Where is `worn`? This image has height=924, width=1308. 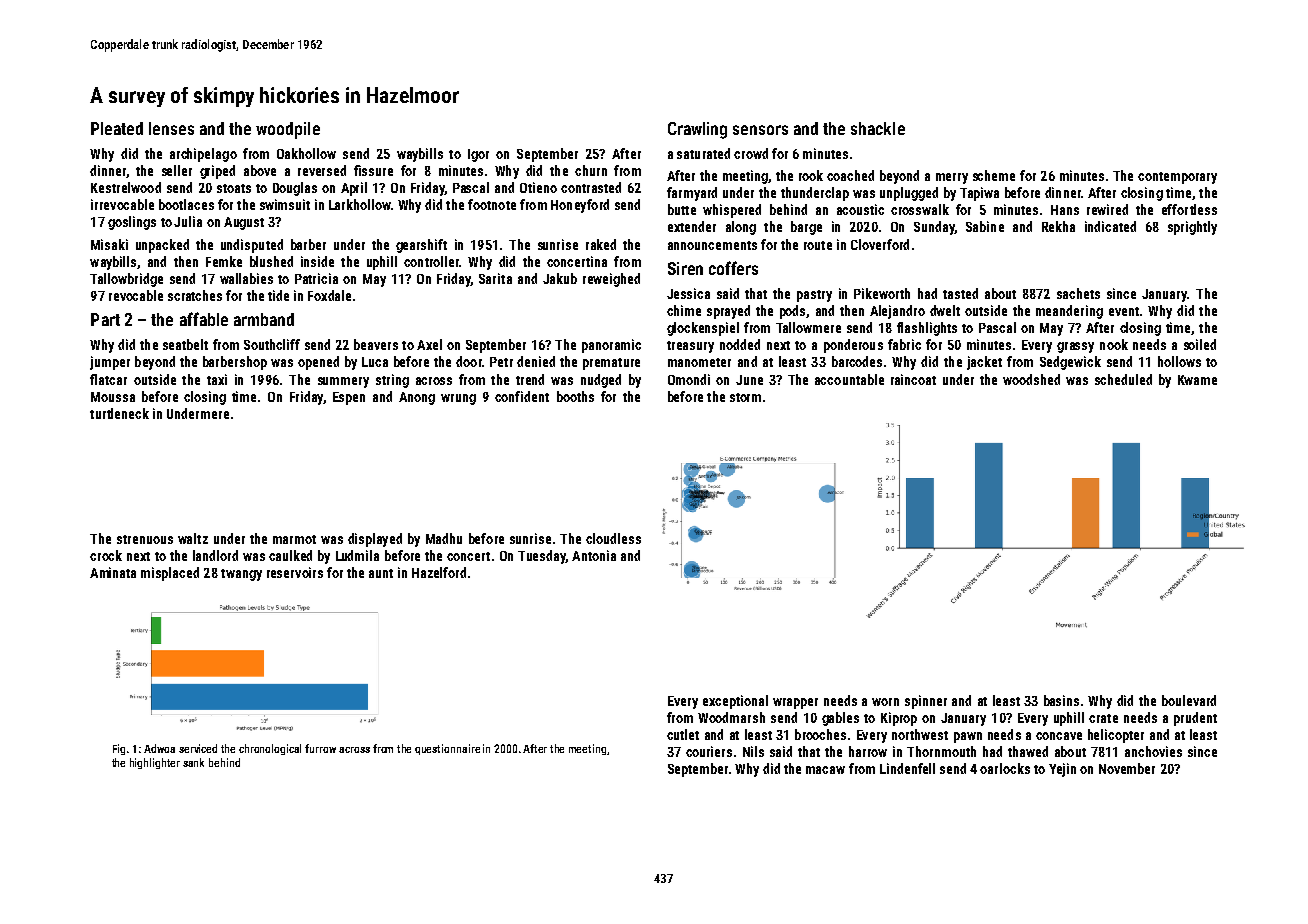
worn is located at coordinates (885, 702).
